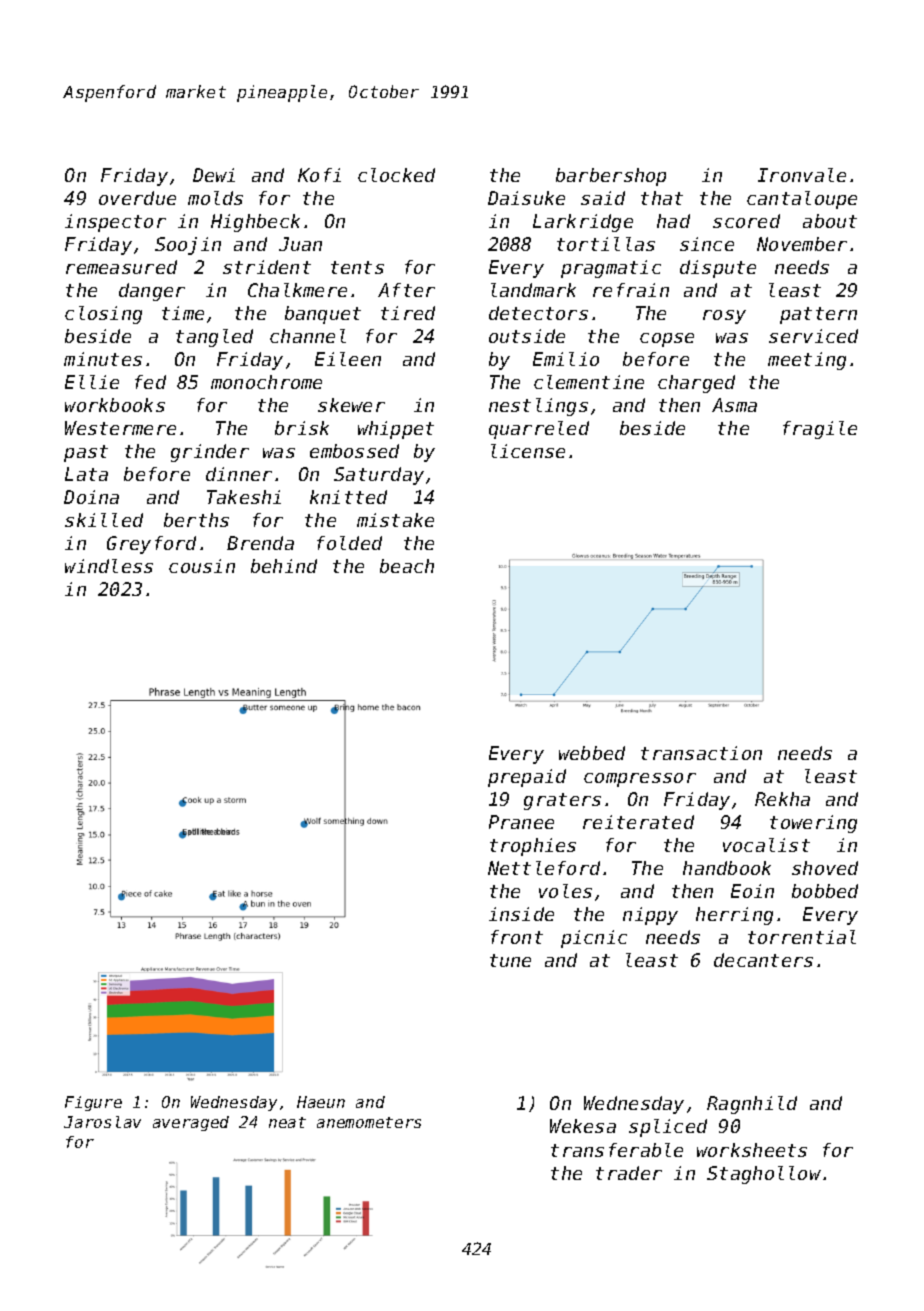  I want to click on trader, so click(629, 1173).
